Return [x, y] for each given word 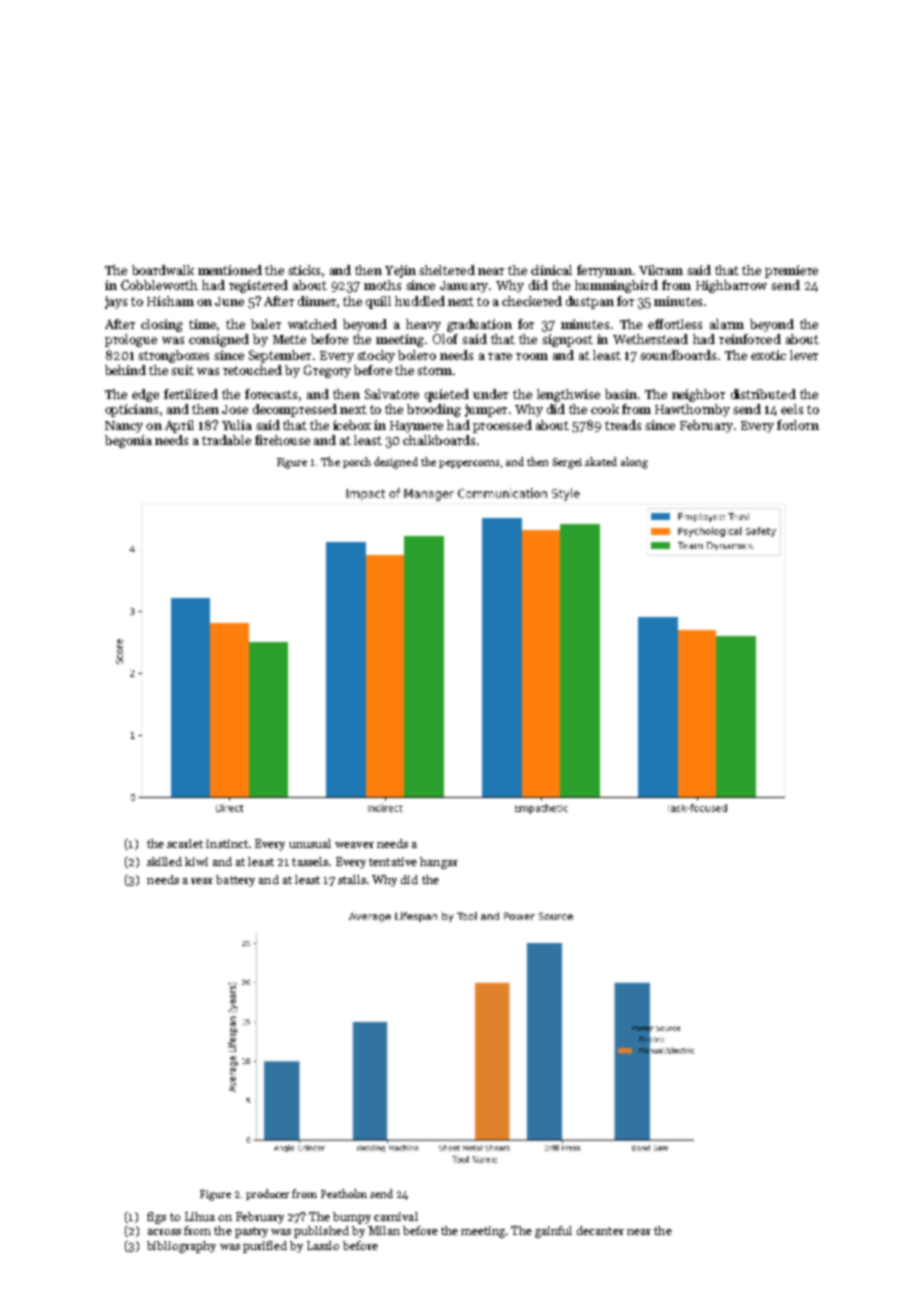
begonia [128, 441]
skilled [164, 861]
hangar [439, 863]
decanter [600, 1230]
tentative [393, 861]
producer [267, 1194]
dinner [317, 301]
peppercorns [469, 464]
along [634, 463]
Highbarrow [731, 286]
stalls [352, 879]
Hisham [170, 301]
